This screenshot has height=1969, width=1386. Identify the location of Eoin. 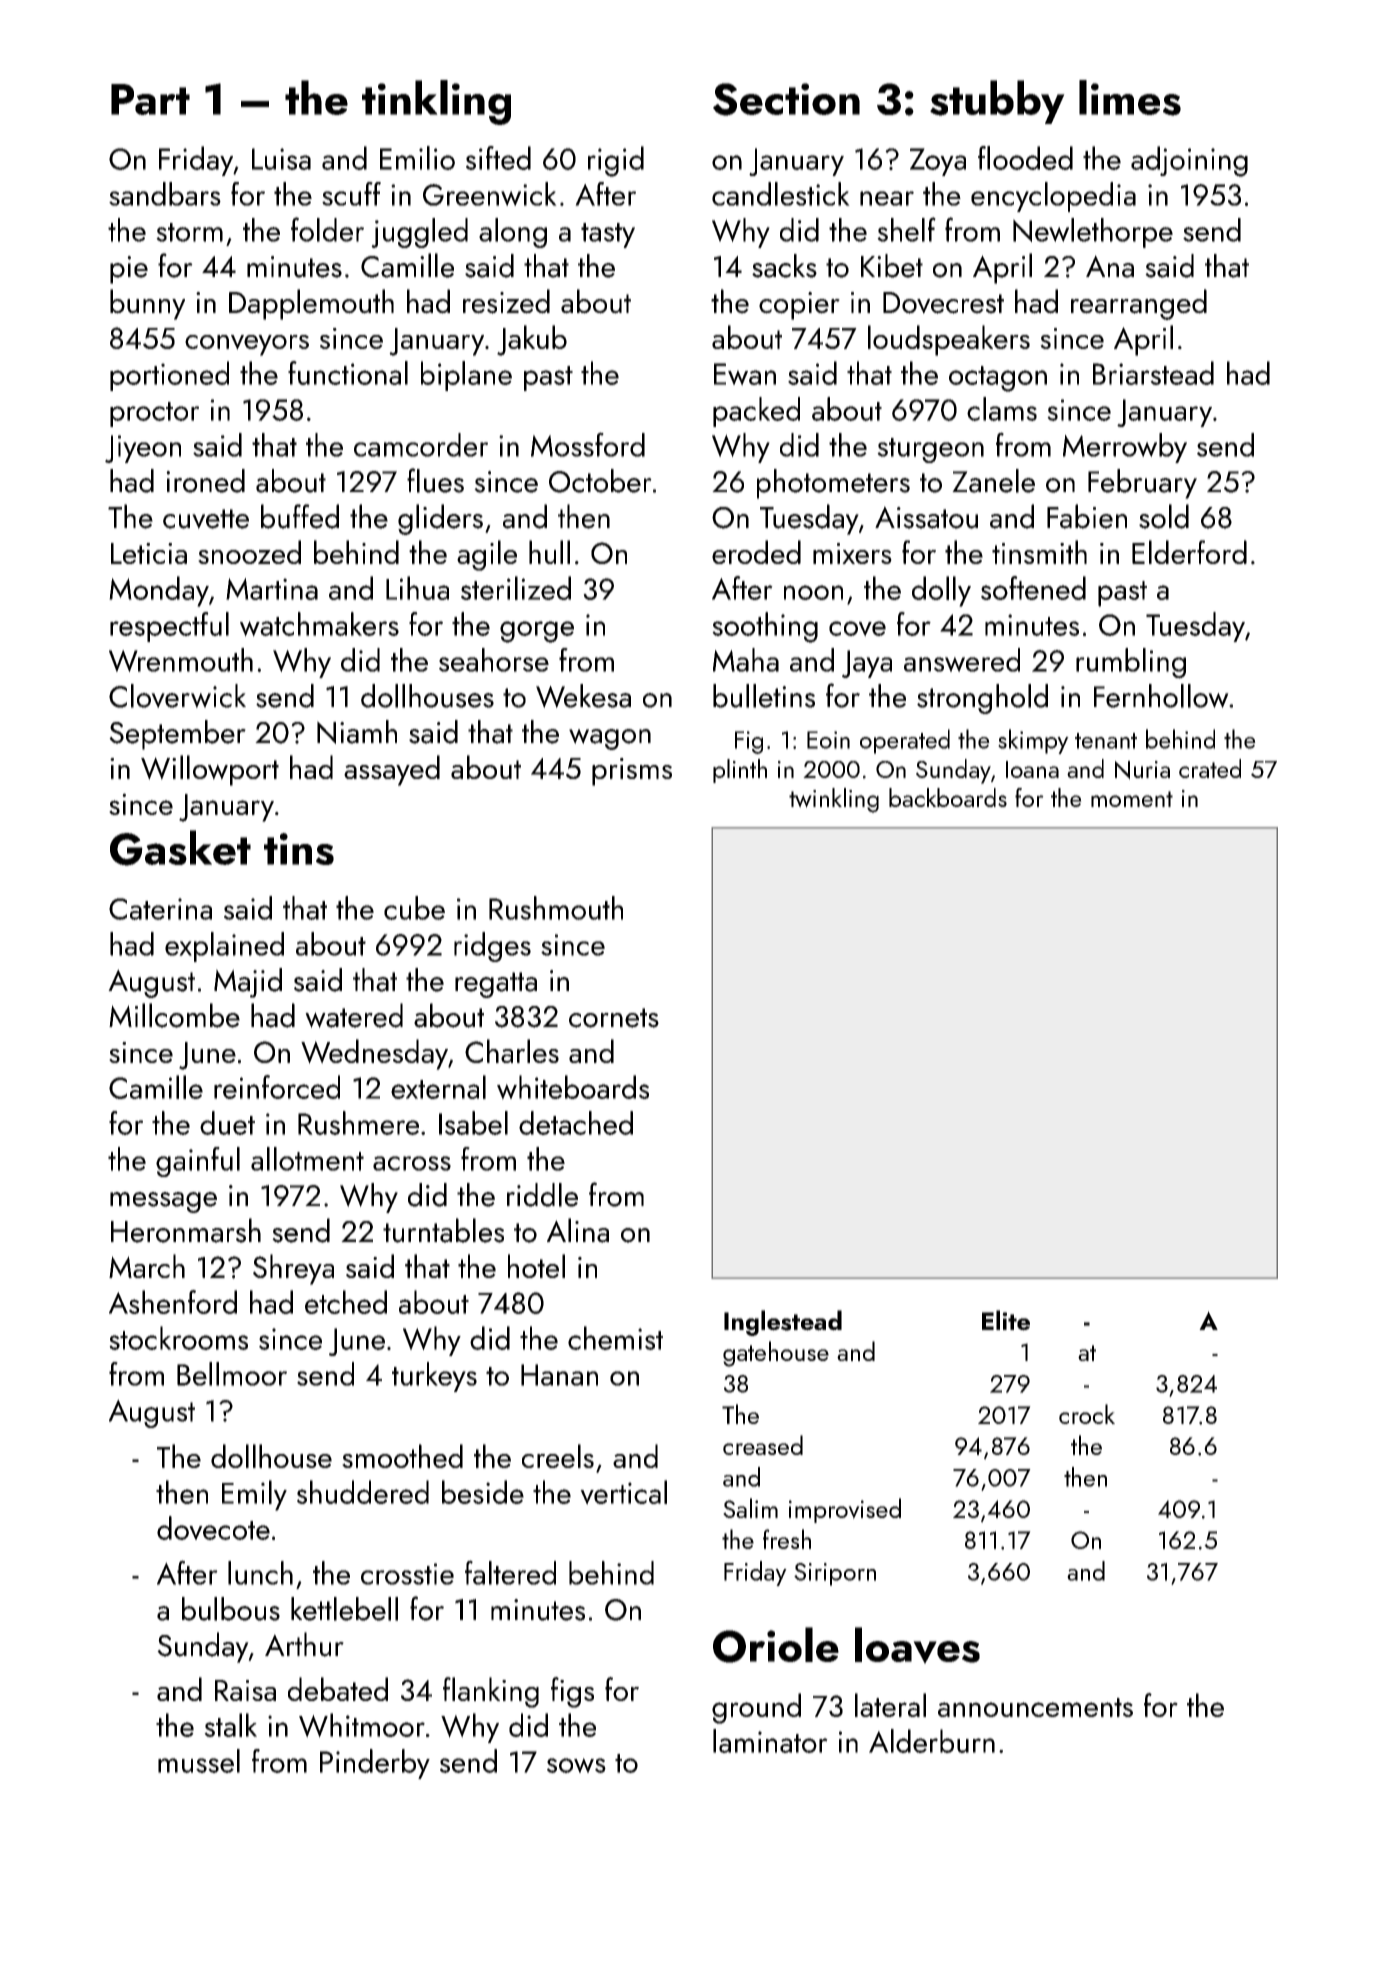
(828, 740).
